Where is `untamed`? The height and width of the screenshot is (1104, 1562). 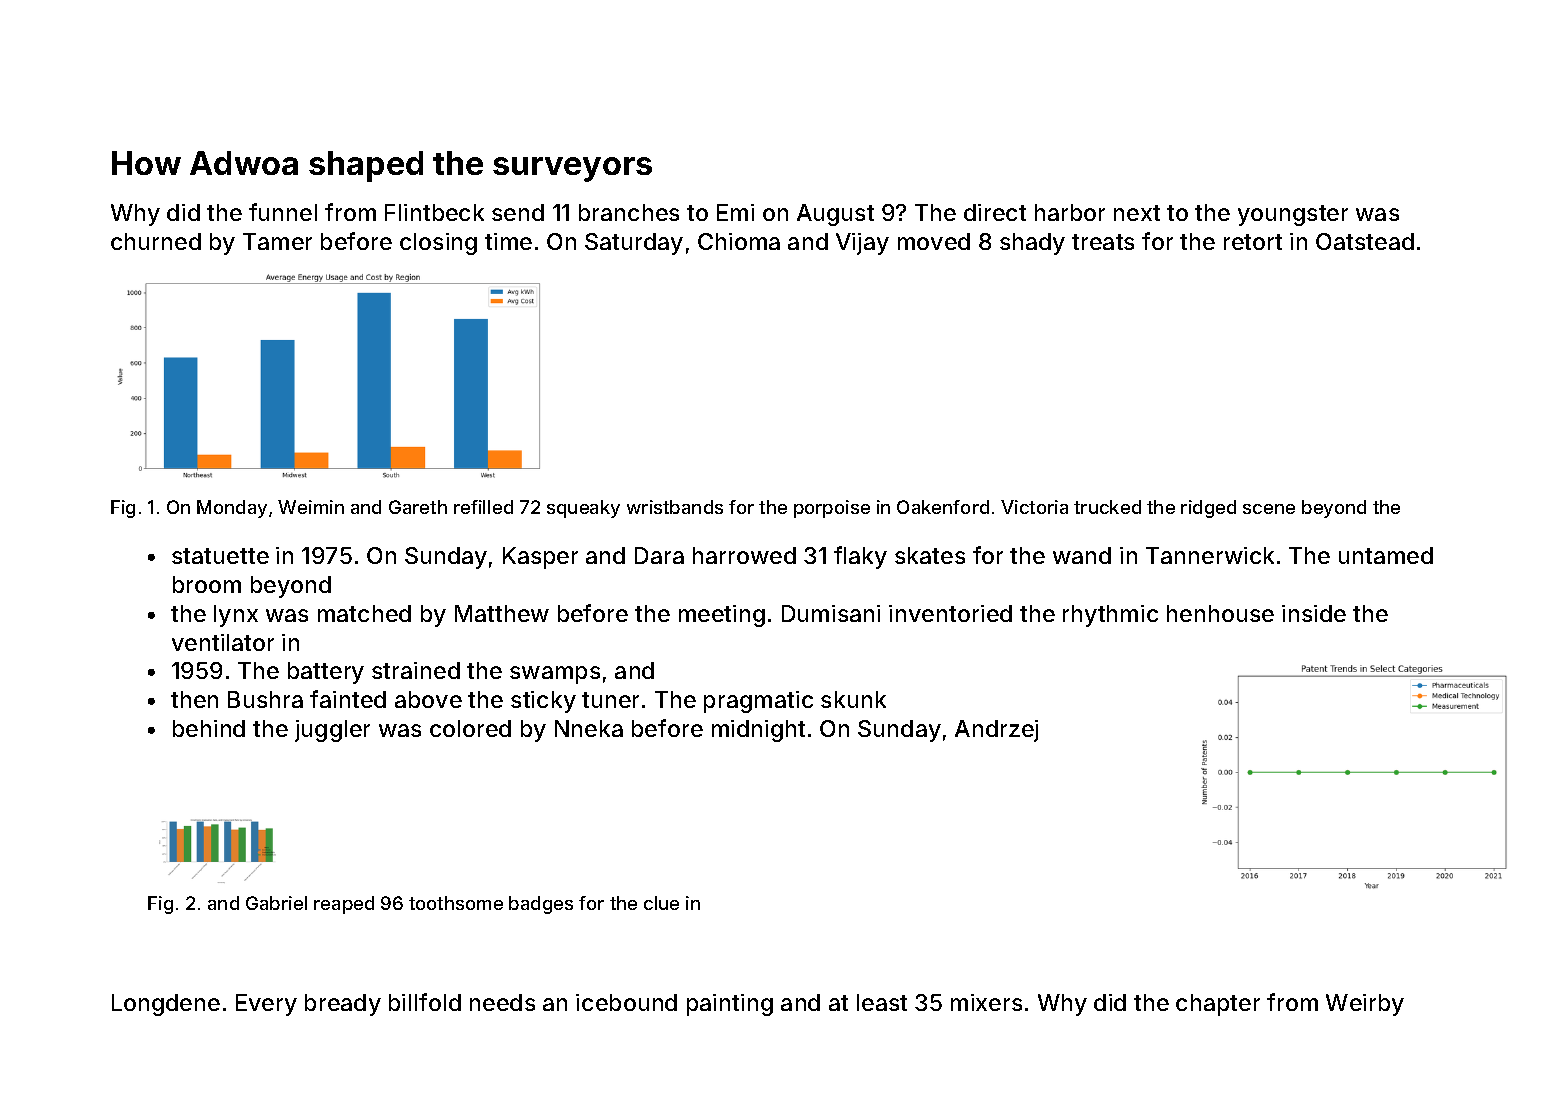
untamed is located at coordinates (1386, 555).
